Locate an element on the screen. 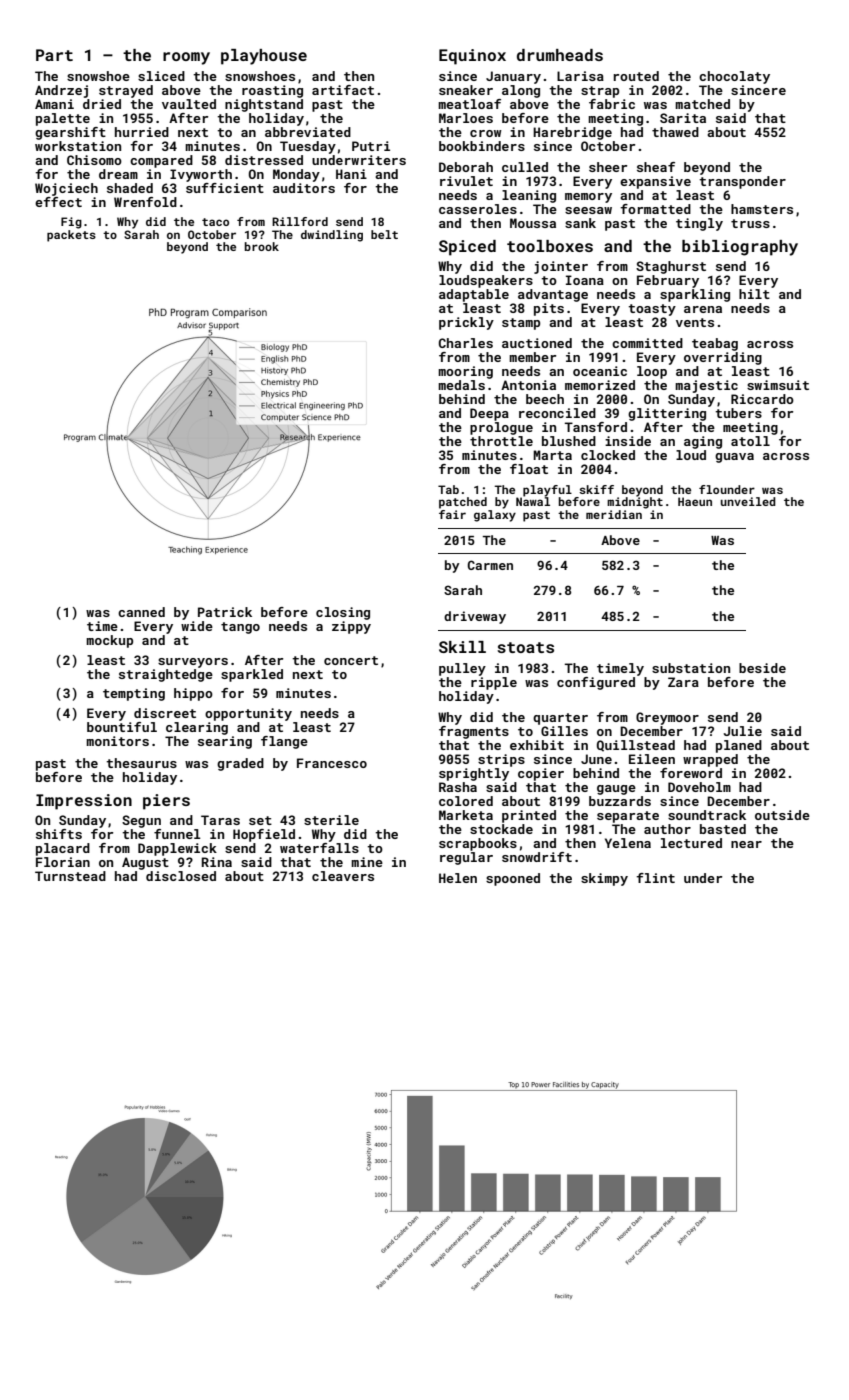  Helen is located at coordinates (458, 878).
